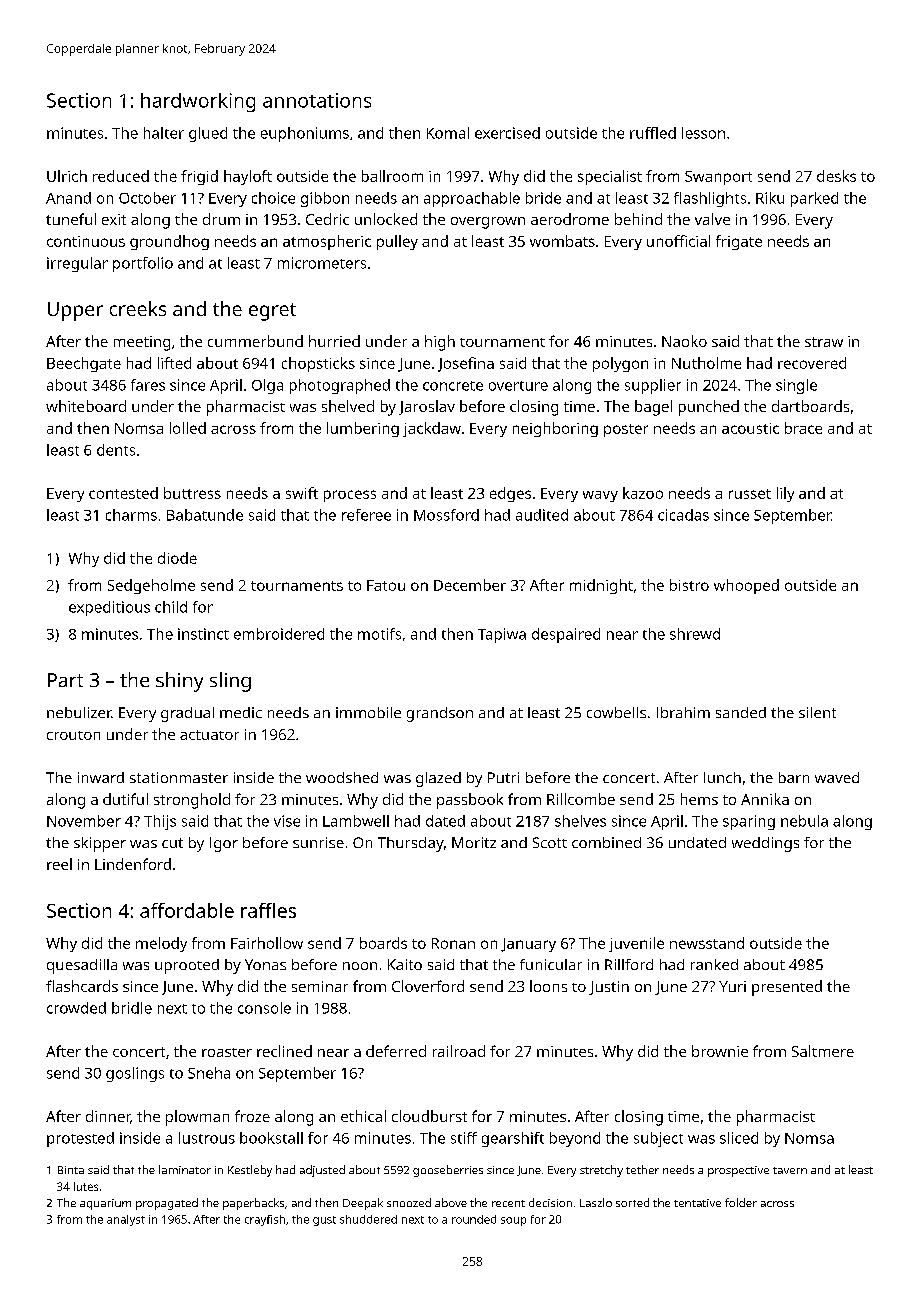 The height and width of the screenshot is (1308, 924). I want to click on exit, so click(114, 219).
